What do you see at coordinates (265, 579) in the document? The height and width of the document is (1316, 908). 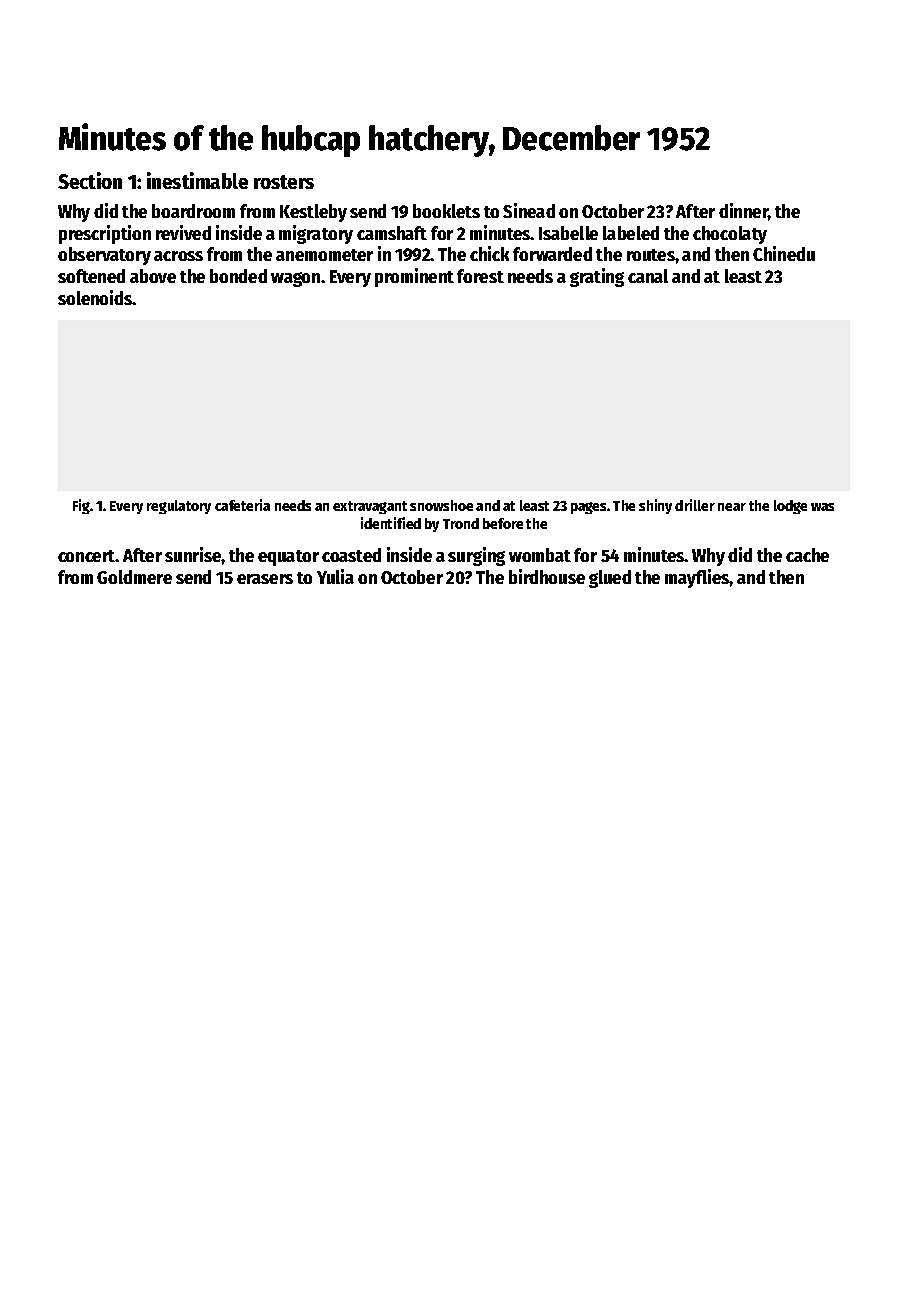 I see `erasers` at bounding box center [265, 579].
